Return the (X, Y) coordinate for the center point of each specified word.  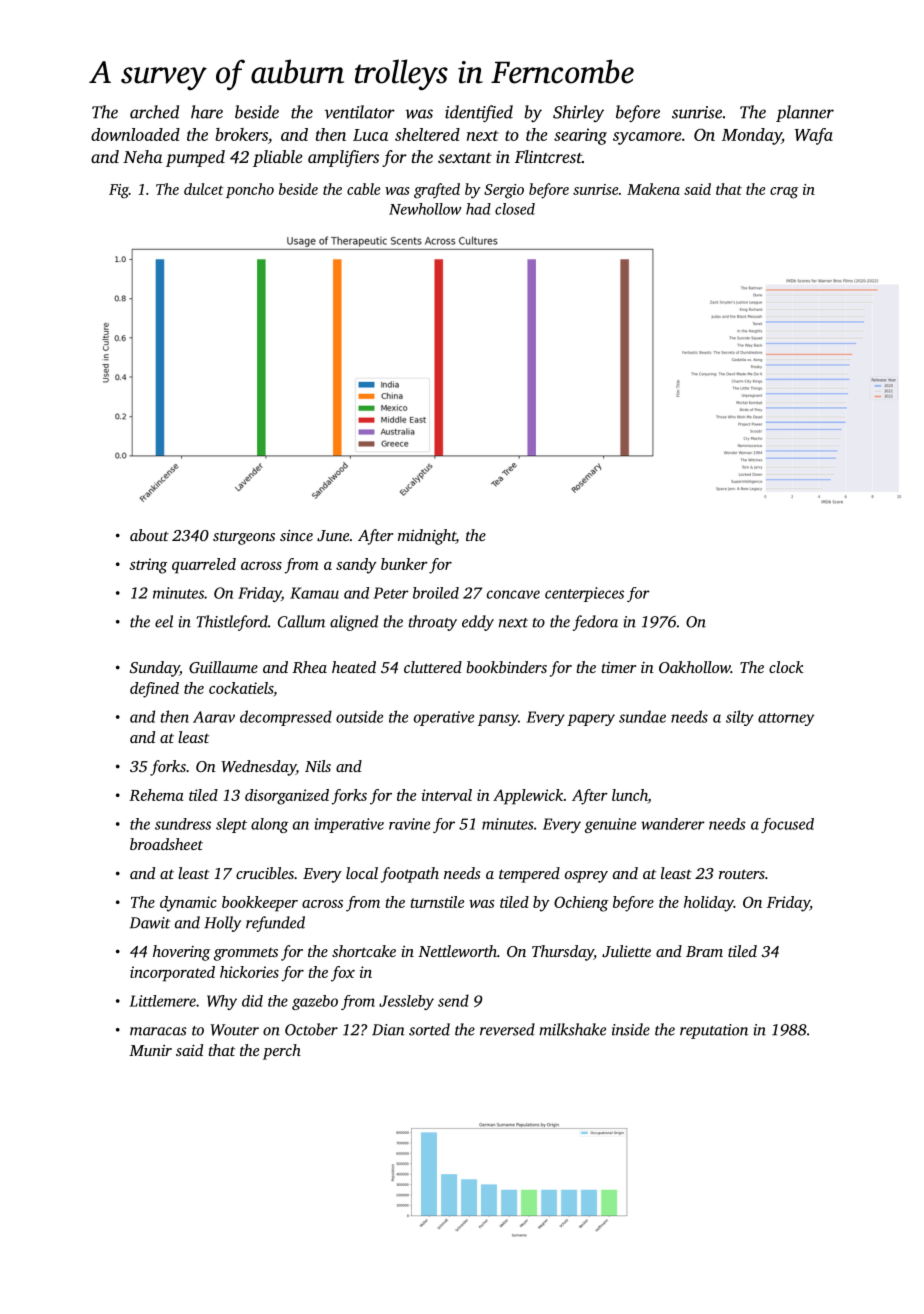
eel (164, 621)
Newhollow (425, 209)
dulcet (204, 189)
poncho (250, 190)
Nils (318, 766)
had (478, 209)
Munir (150, 1050)
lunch (630, 795)
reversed (507, 1029)
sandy (356, 566)
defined (154, 690)
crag (784, 193)
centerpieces (584, 594)
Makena (653, 189)
